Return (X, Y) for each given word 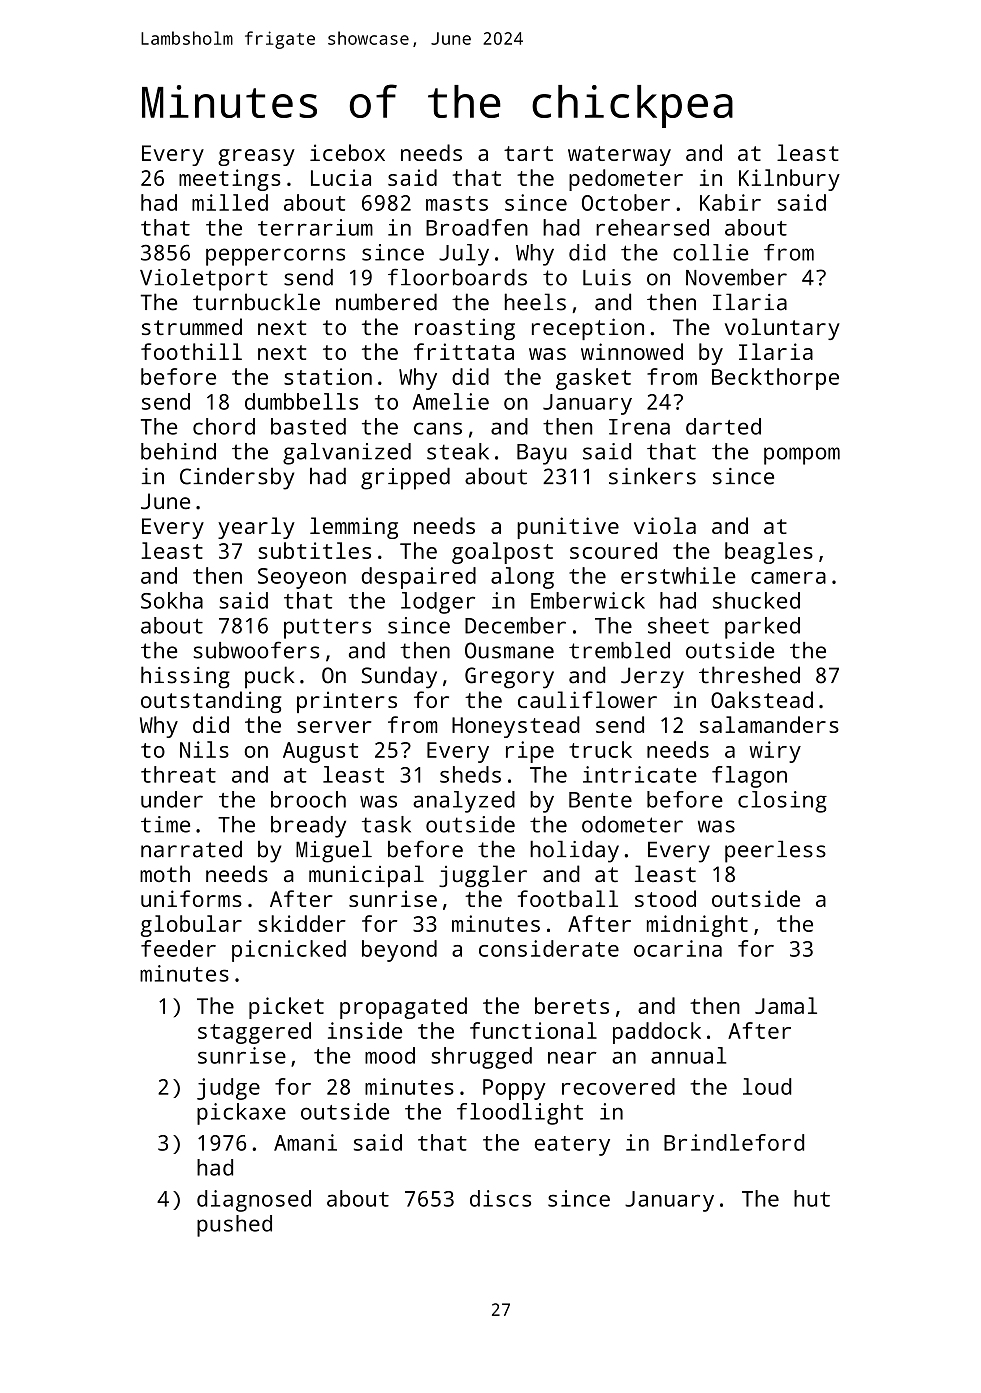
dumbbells (301, 401)
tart (528, 153)
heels (535, 302)
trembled (619, 650)
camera (788, 578)
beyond (399, 951)
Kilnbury (789, 180)
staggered (254, 1033)
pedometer (626, 180)
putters (327, 629)
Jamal (786, 1005)
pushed (234, 1226)
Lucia (341, 177)
